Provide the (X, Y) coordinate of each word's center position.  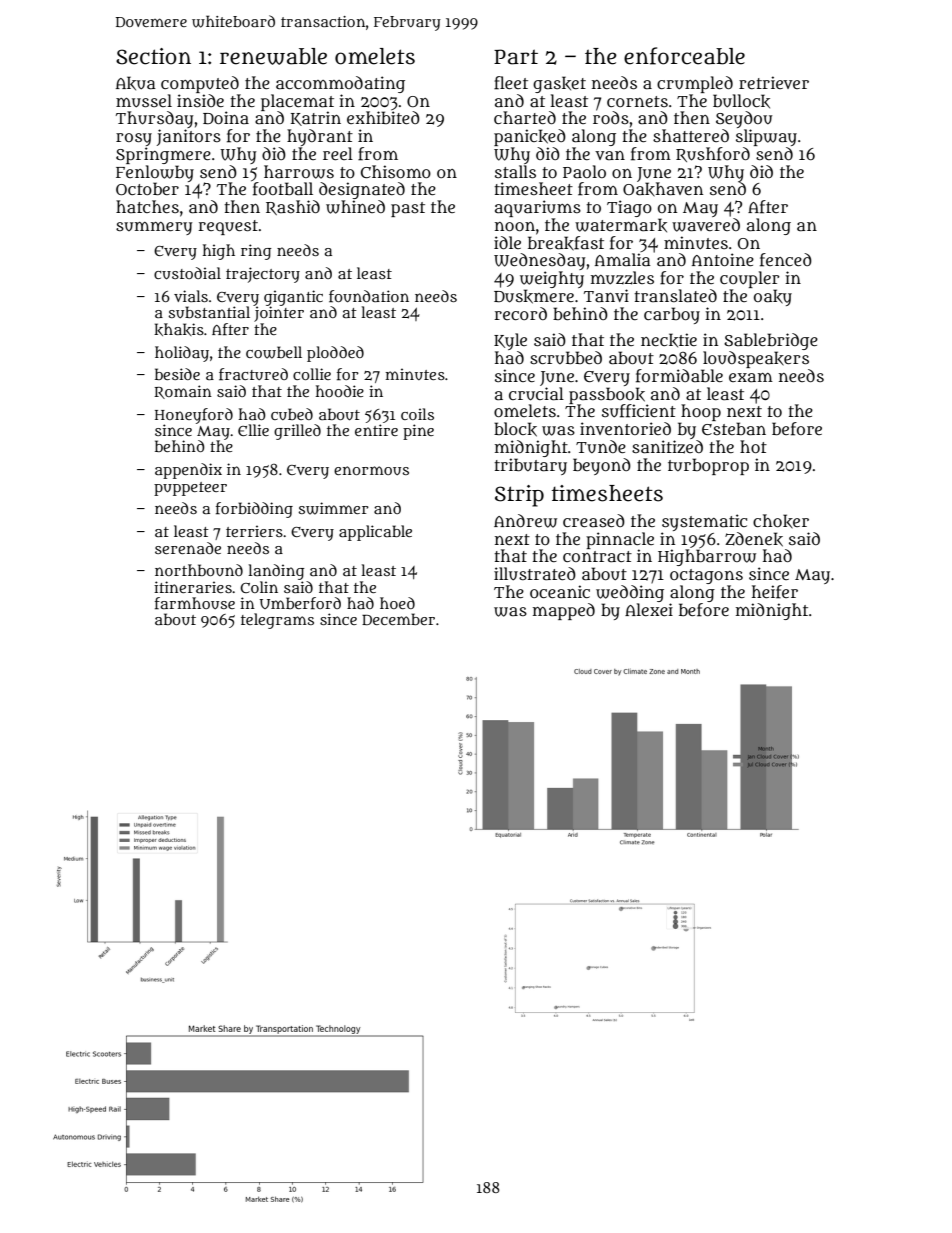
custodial (187, 273)
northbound (199, 570)
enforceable (684, 56)
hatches (147, 206)
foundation (369, 296)
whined (355, 207)
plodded (335, 354)
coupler (750, 279)
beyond (602, 466)
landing (276, 572)
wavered (706, 225)
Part (516, 57)
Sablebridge (771, 341)
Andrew (525, 521)
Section (153, 56)
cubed (292, 414)
